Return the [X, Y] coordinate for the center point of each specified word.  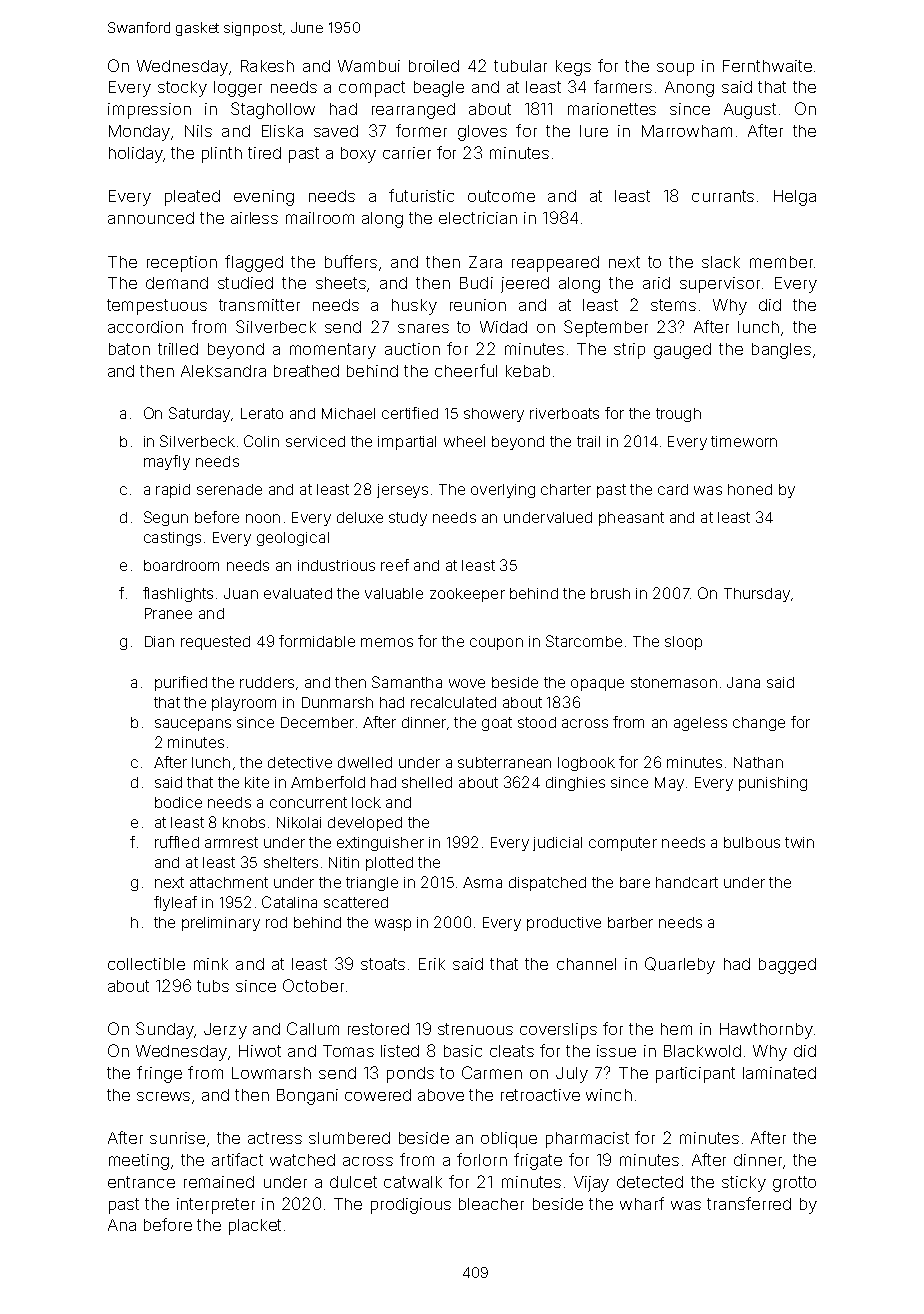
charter [566, 489]
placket [255, 1227]
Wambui [369, 66]
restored [378, 1029]
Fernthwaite [767, 66]
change [759, 724]
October [313, 985]
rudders [267, 682]
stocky [182, 89]
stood [537, 722]
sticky [744, 1184]
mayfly [167, 462]
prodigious [411, 1206]
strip [629, 351]
